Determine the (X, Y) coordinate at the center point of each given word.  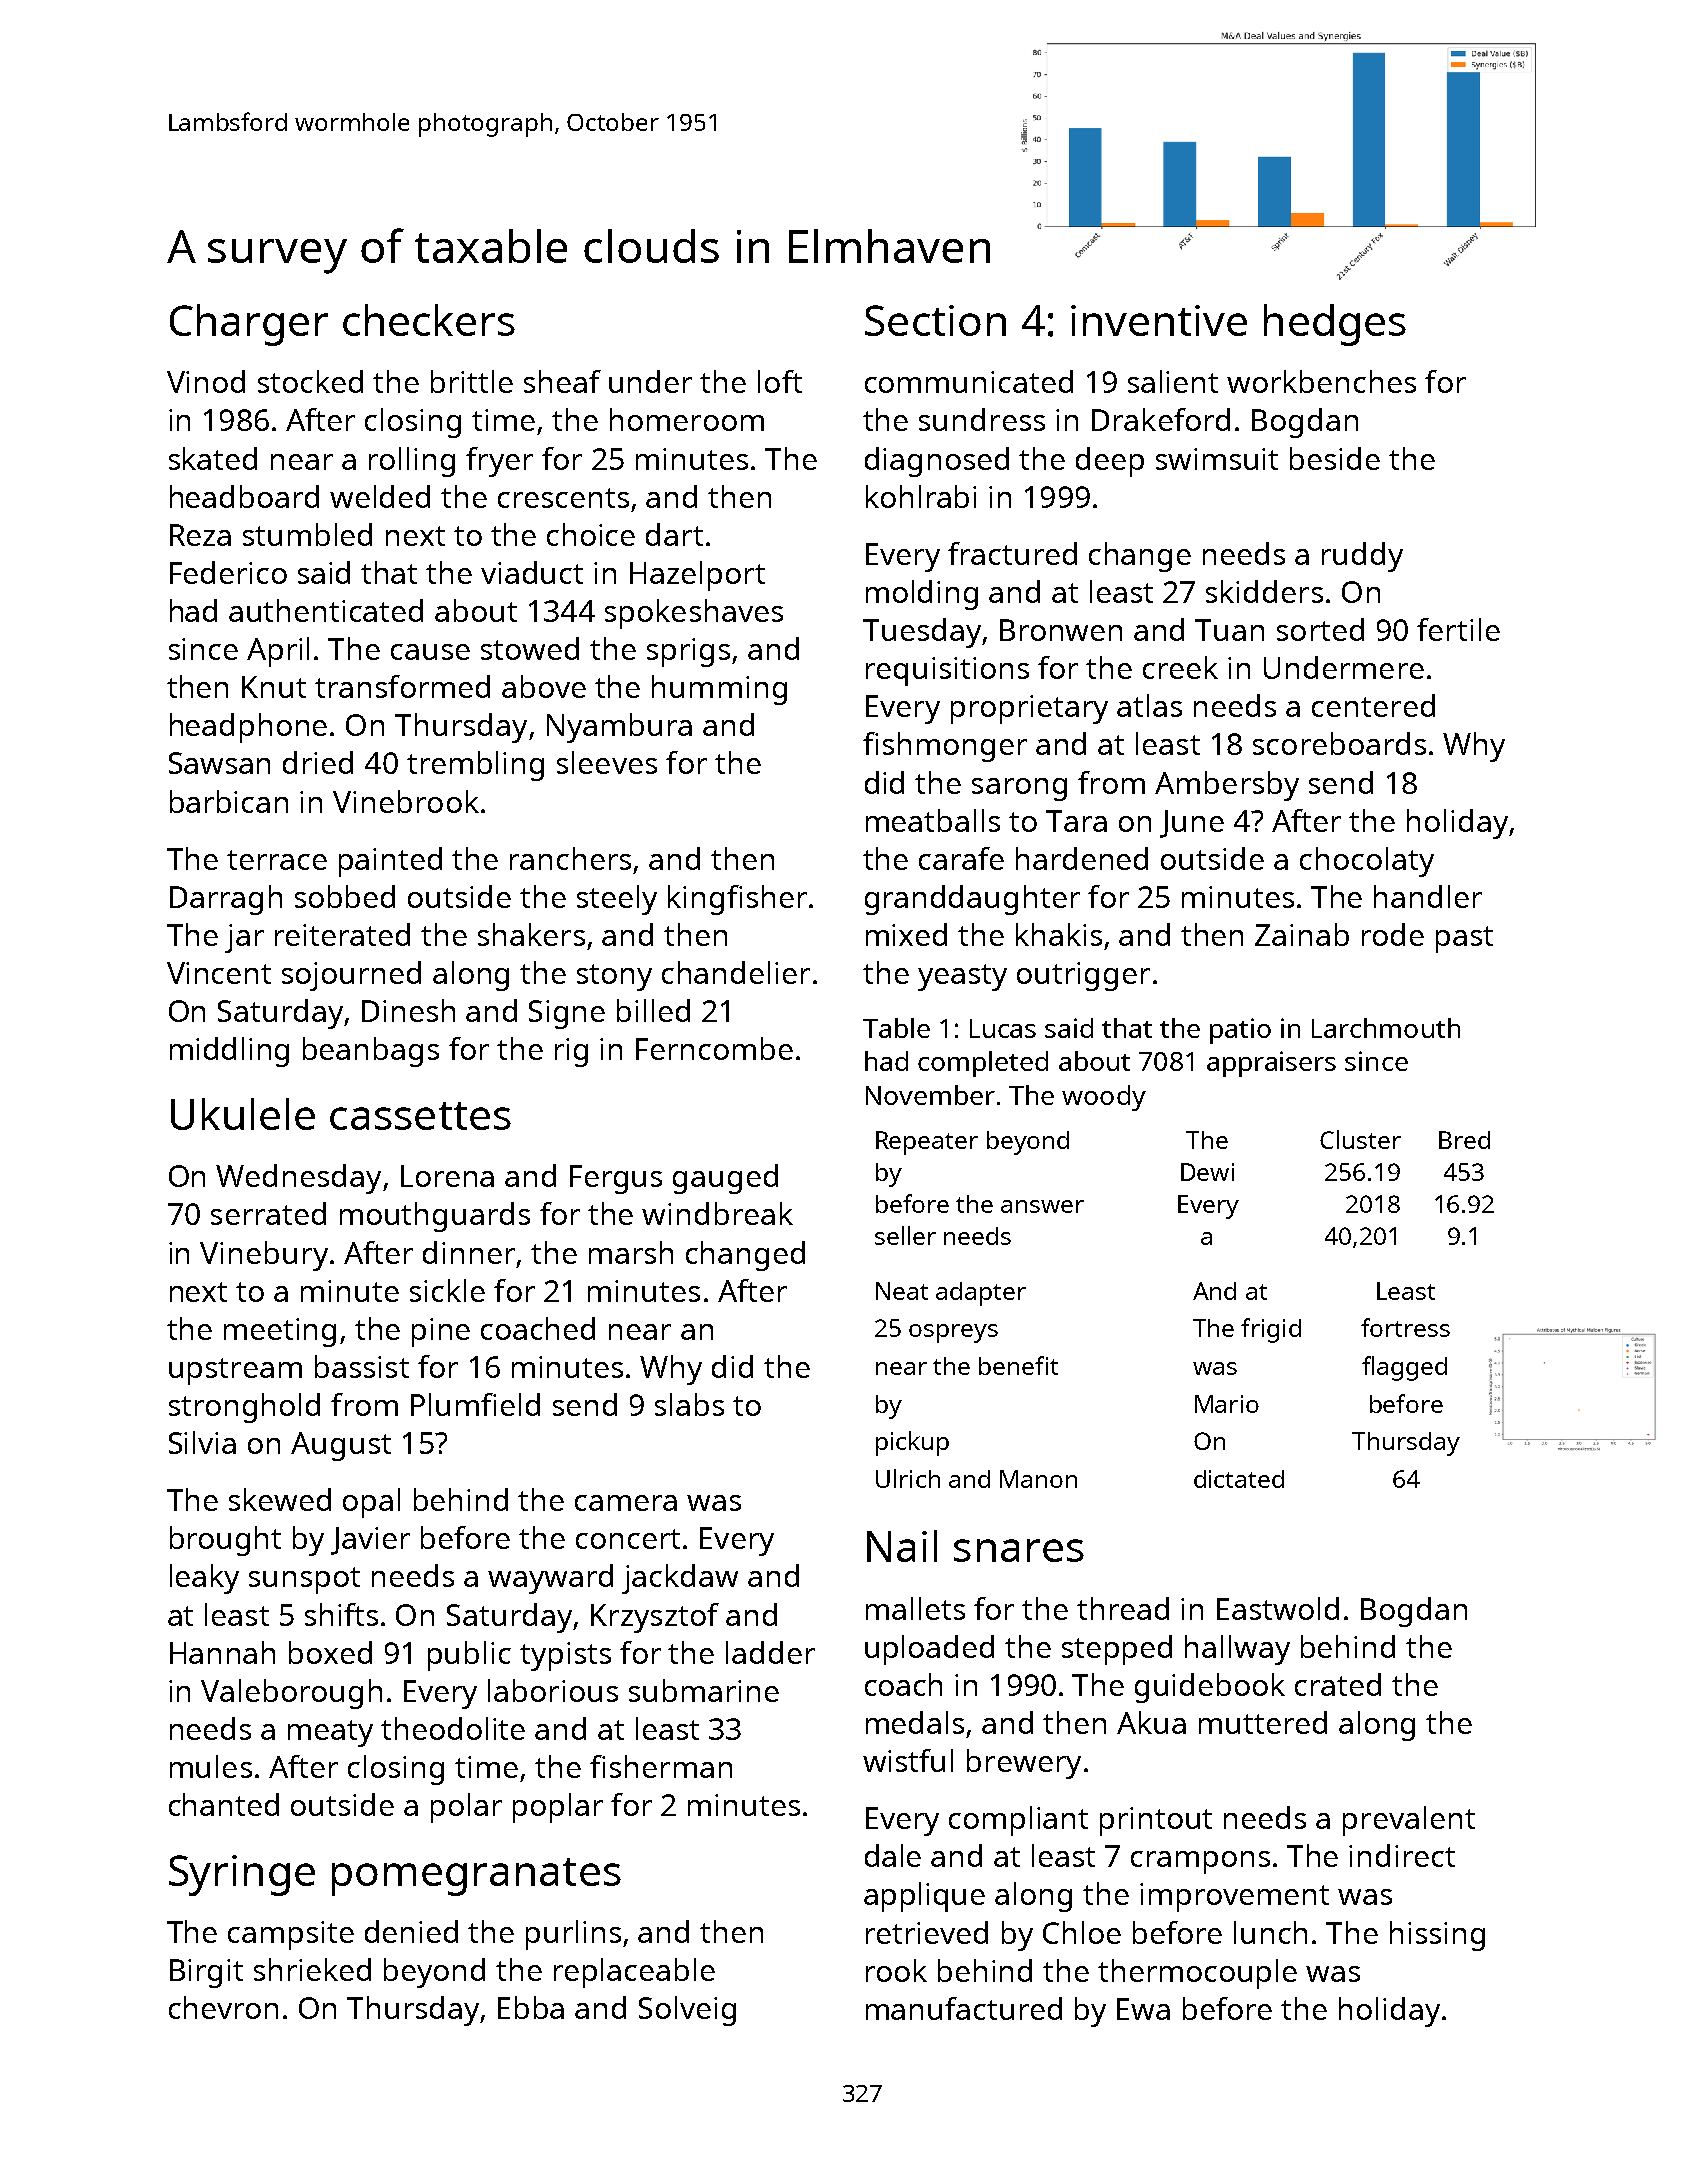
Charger (249, 325)
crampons (1200, 1862)
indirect (1402, 1855)
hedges (1335, 325)
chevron (223, 2007)
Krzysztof (655, 1618)
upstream (235, 1371)
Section (935, 320)
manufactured (964, 2008)
